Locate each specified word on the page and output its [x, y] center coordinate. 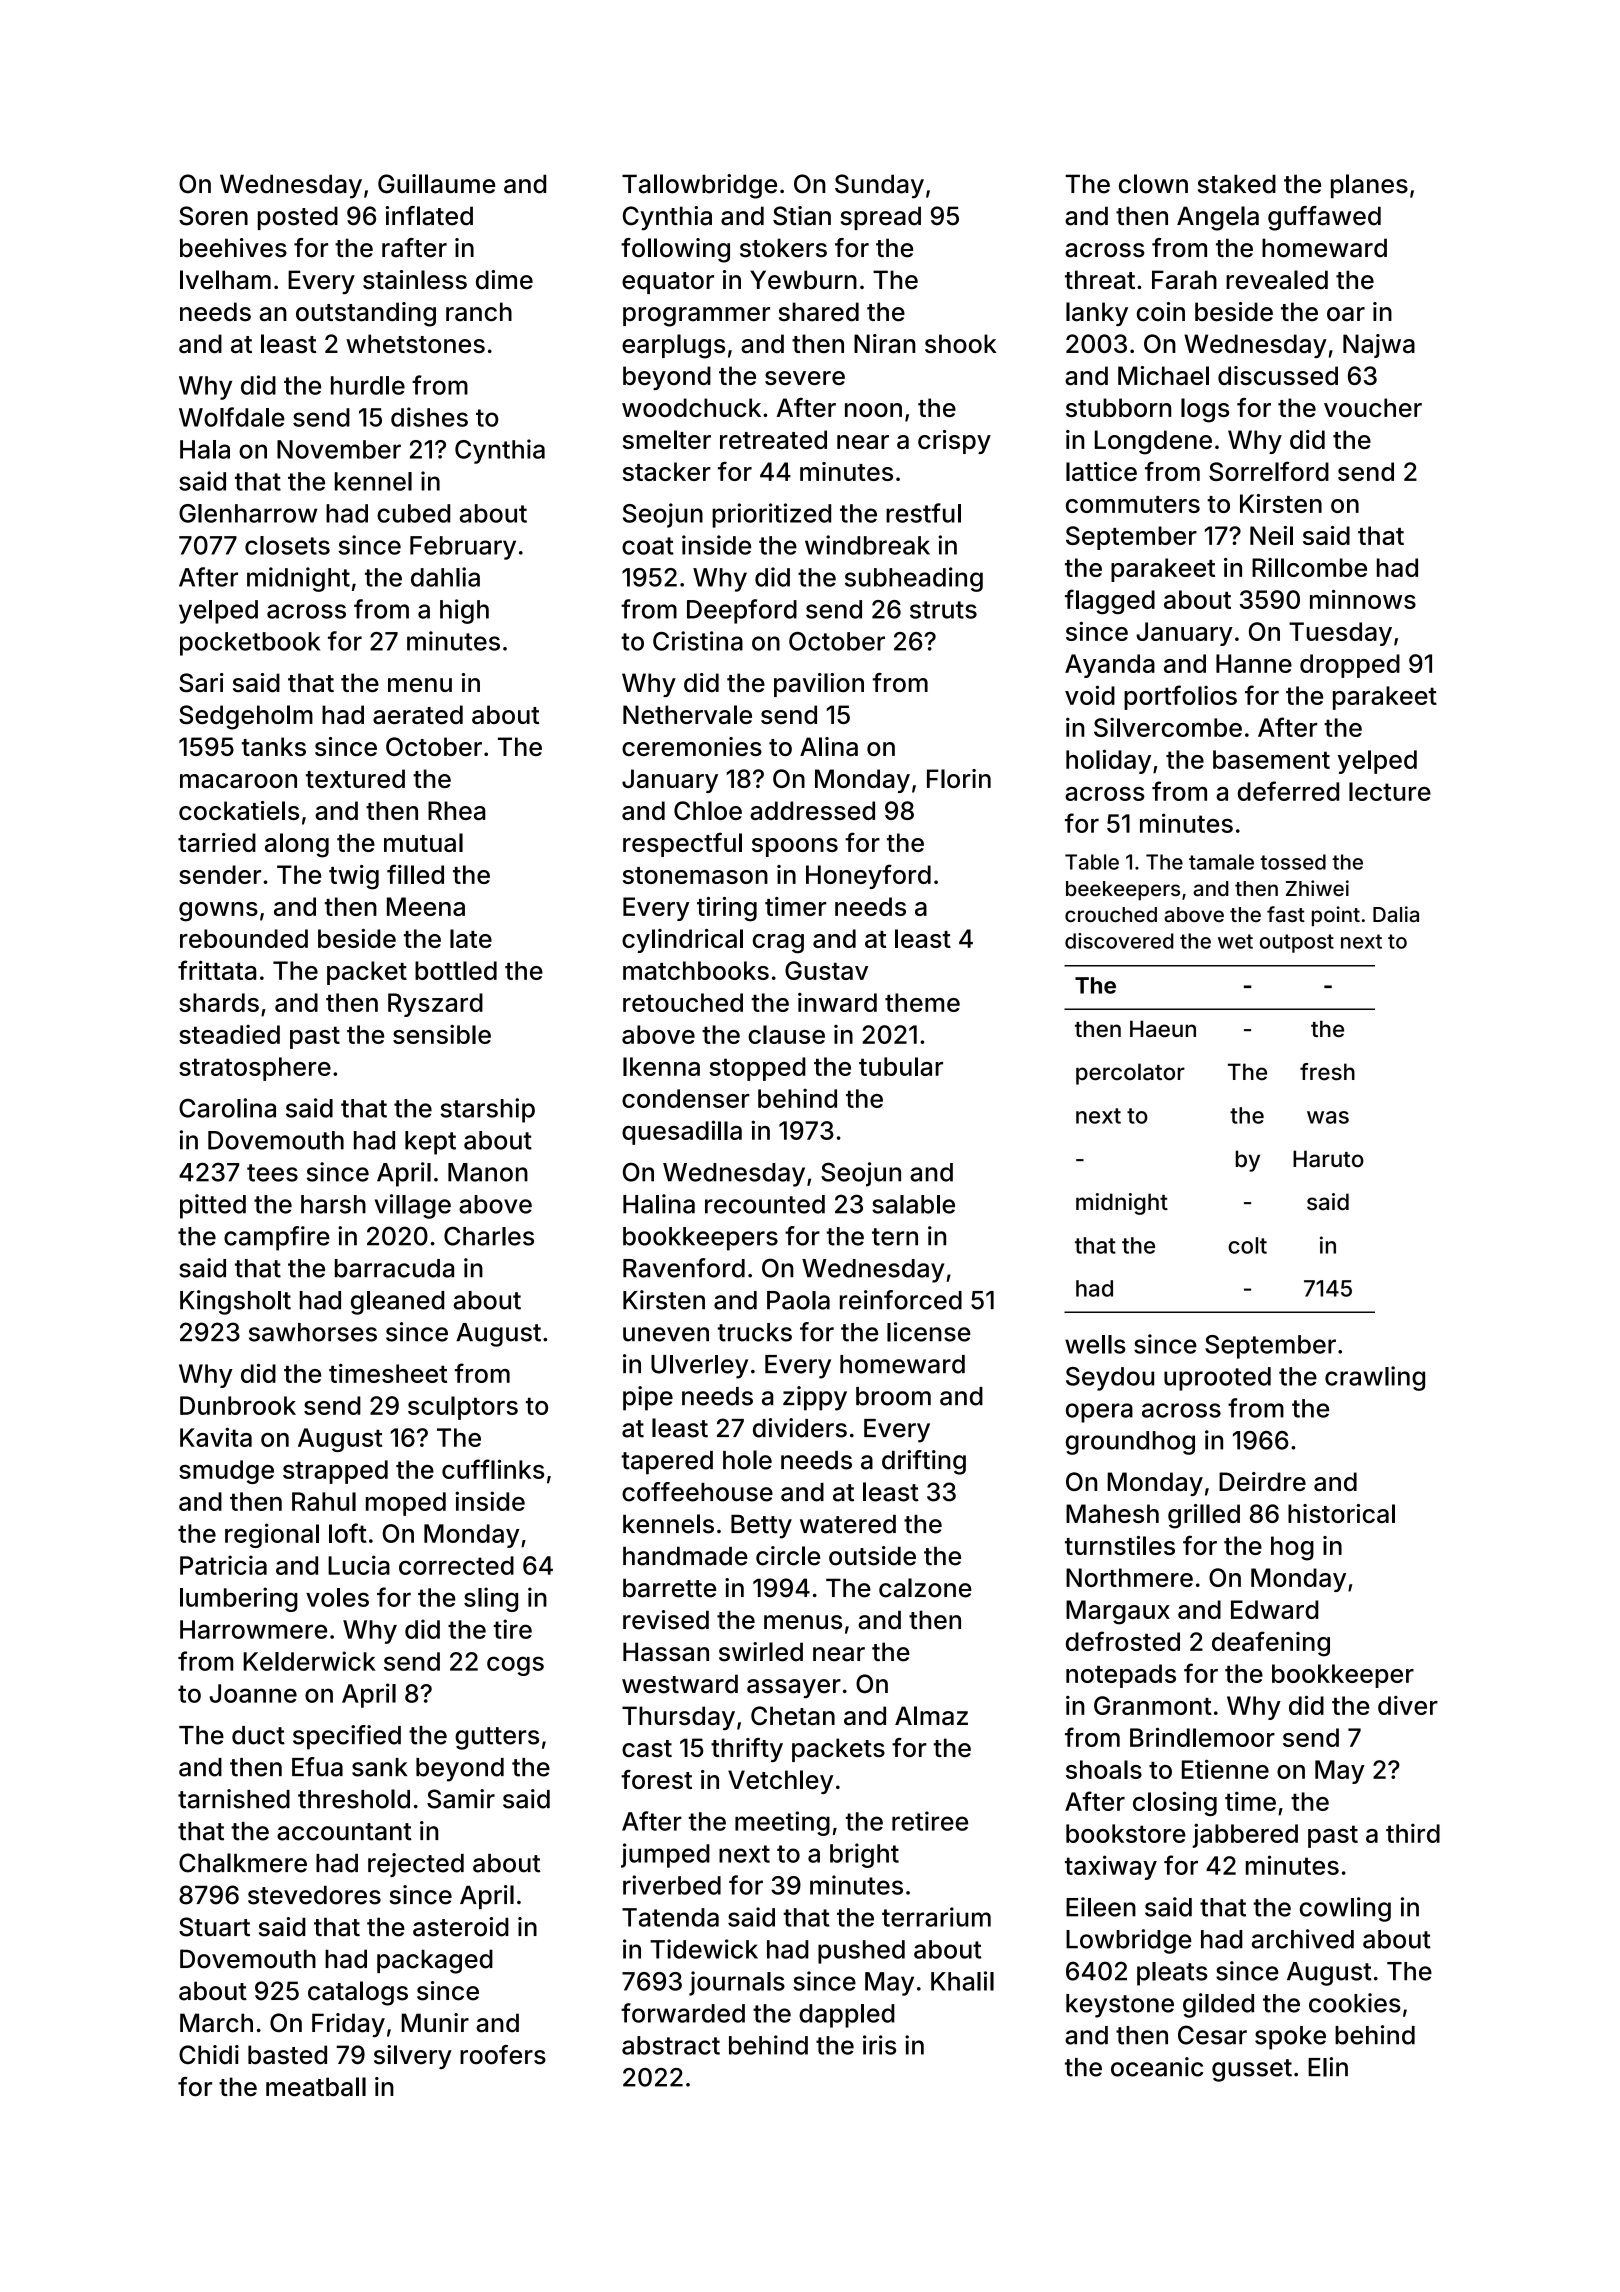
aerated [418, 714]
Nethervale [687, 715]
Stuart [214, 1927]
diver [1408, 1705]
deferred [1288, 791]
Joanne [253, 1693]
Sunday [879, 186]
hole [747, 1460]
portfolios [1180, 697]
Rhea [457, 810]
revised [666, 1620]
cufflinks [493, 1469]
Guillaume [436, 184]
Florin [959, 778]
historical [1341, 1513]
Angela [1218, 218]
